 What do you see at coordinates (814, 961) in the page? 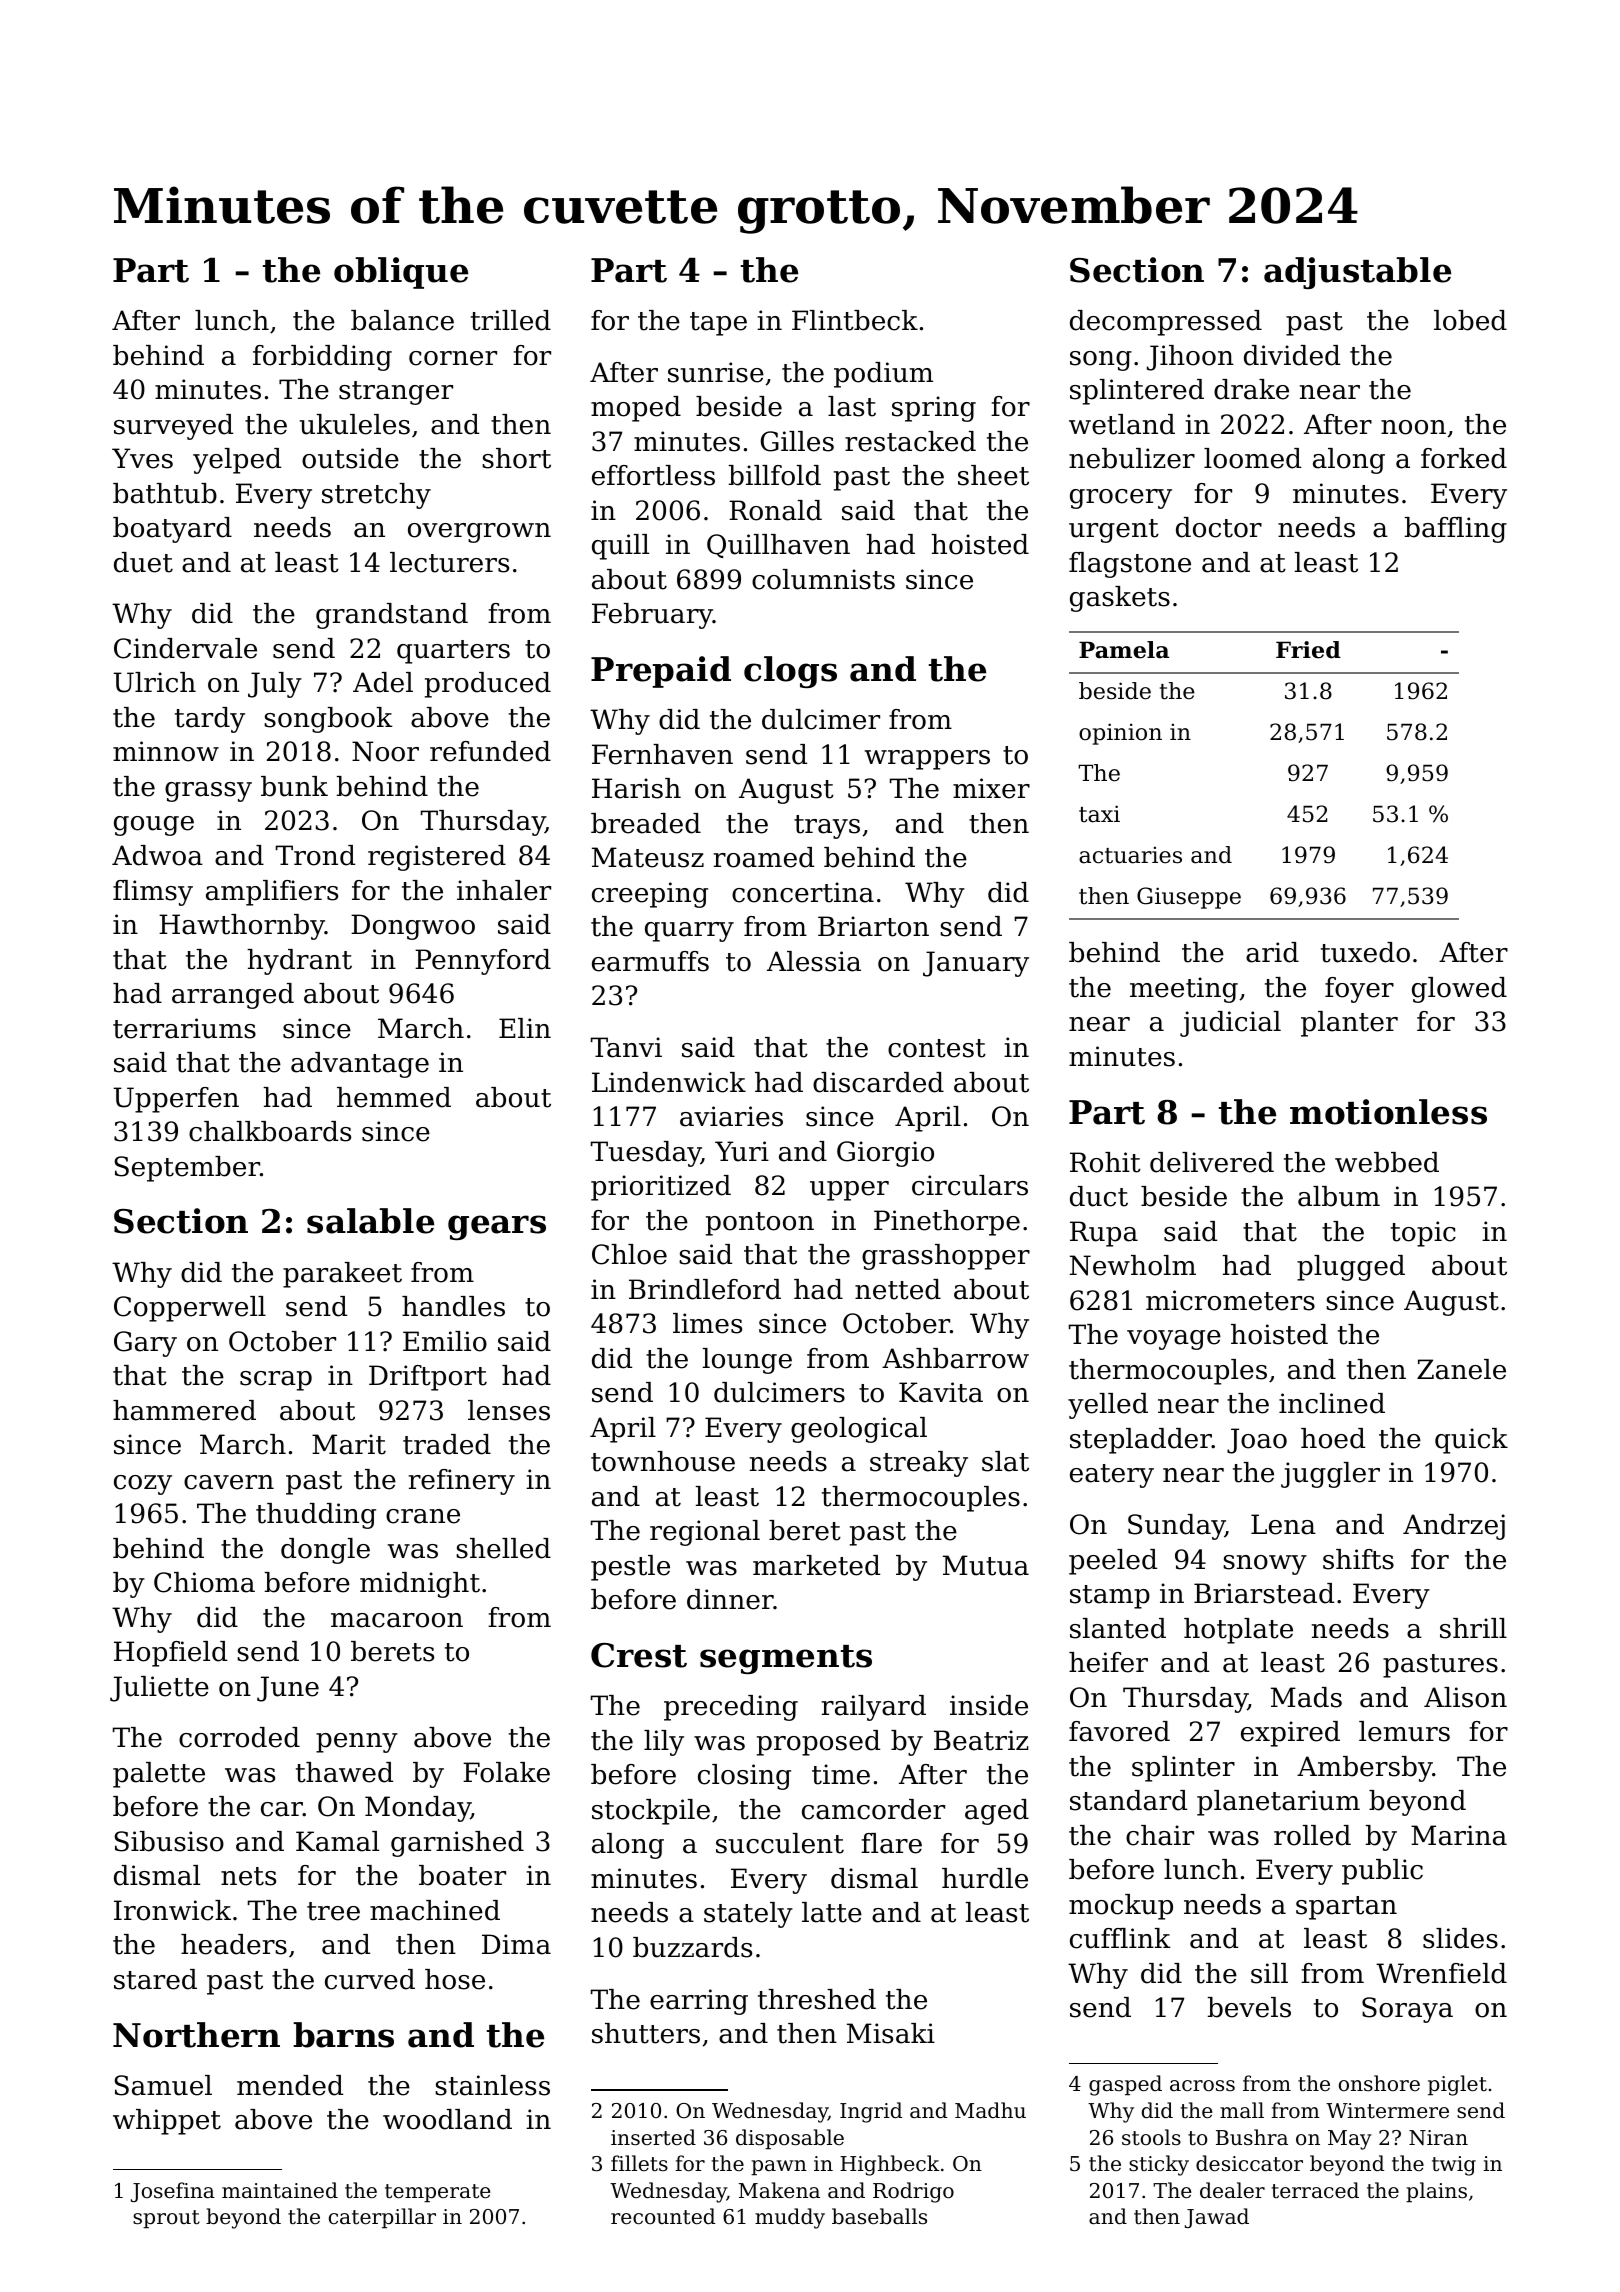
I see `Alessia` at bounding box center [814, 961].
